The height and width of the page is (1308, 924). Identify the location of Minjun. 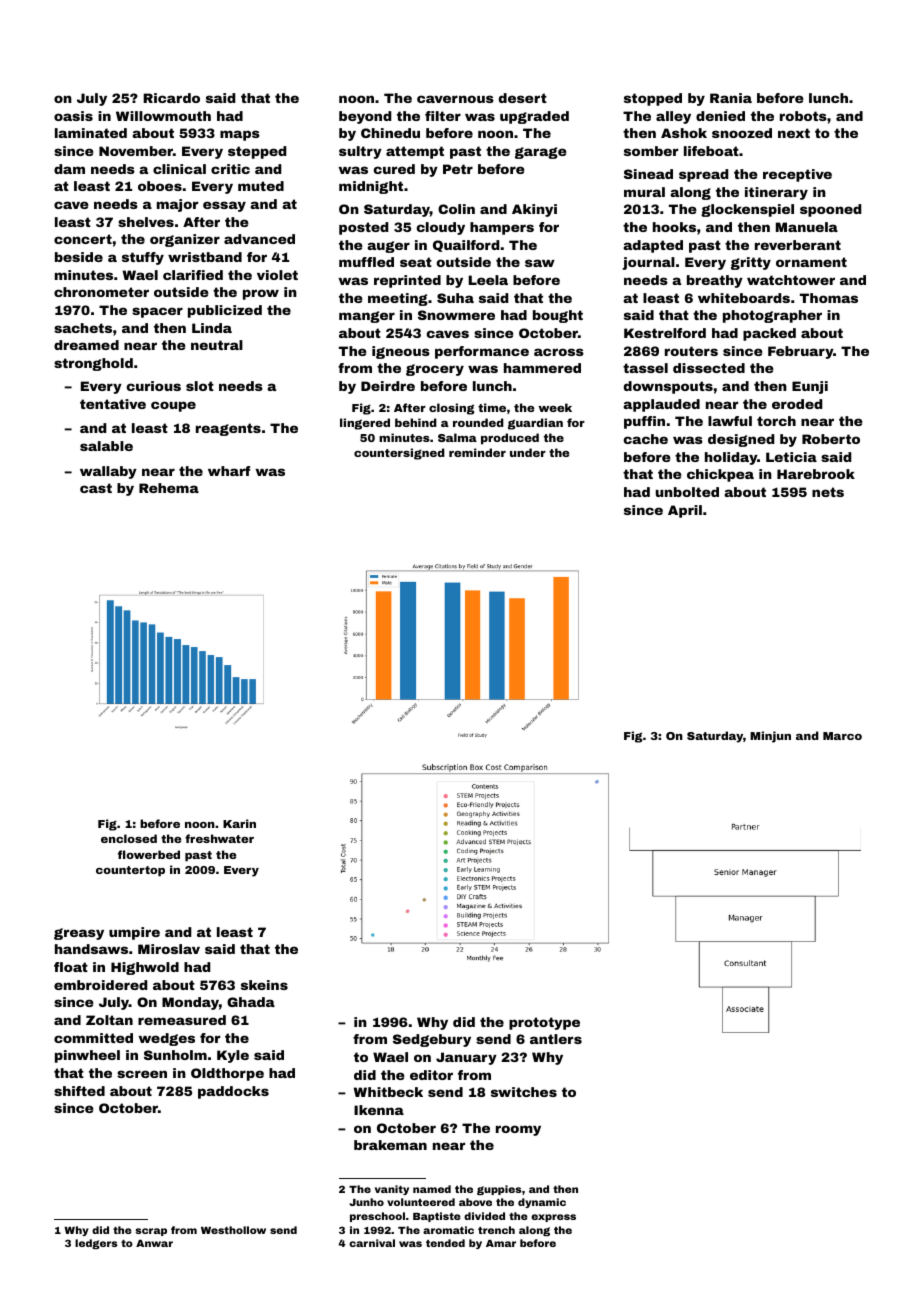
(770, 737).
